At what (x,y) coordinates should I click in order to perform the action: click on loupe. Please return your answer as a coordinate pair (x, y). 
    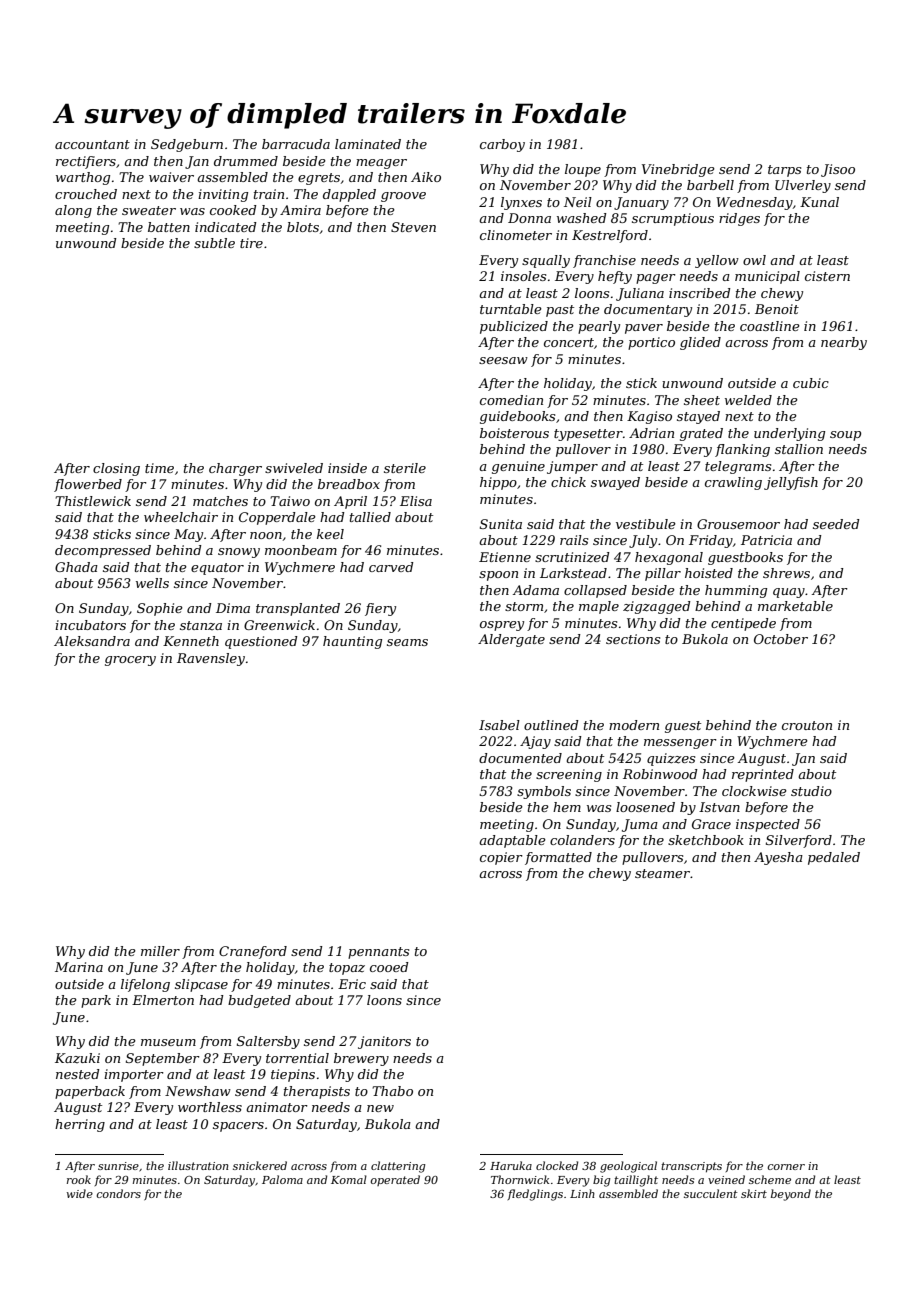
    Looking at the image, I should click on (583, 170).
